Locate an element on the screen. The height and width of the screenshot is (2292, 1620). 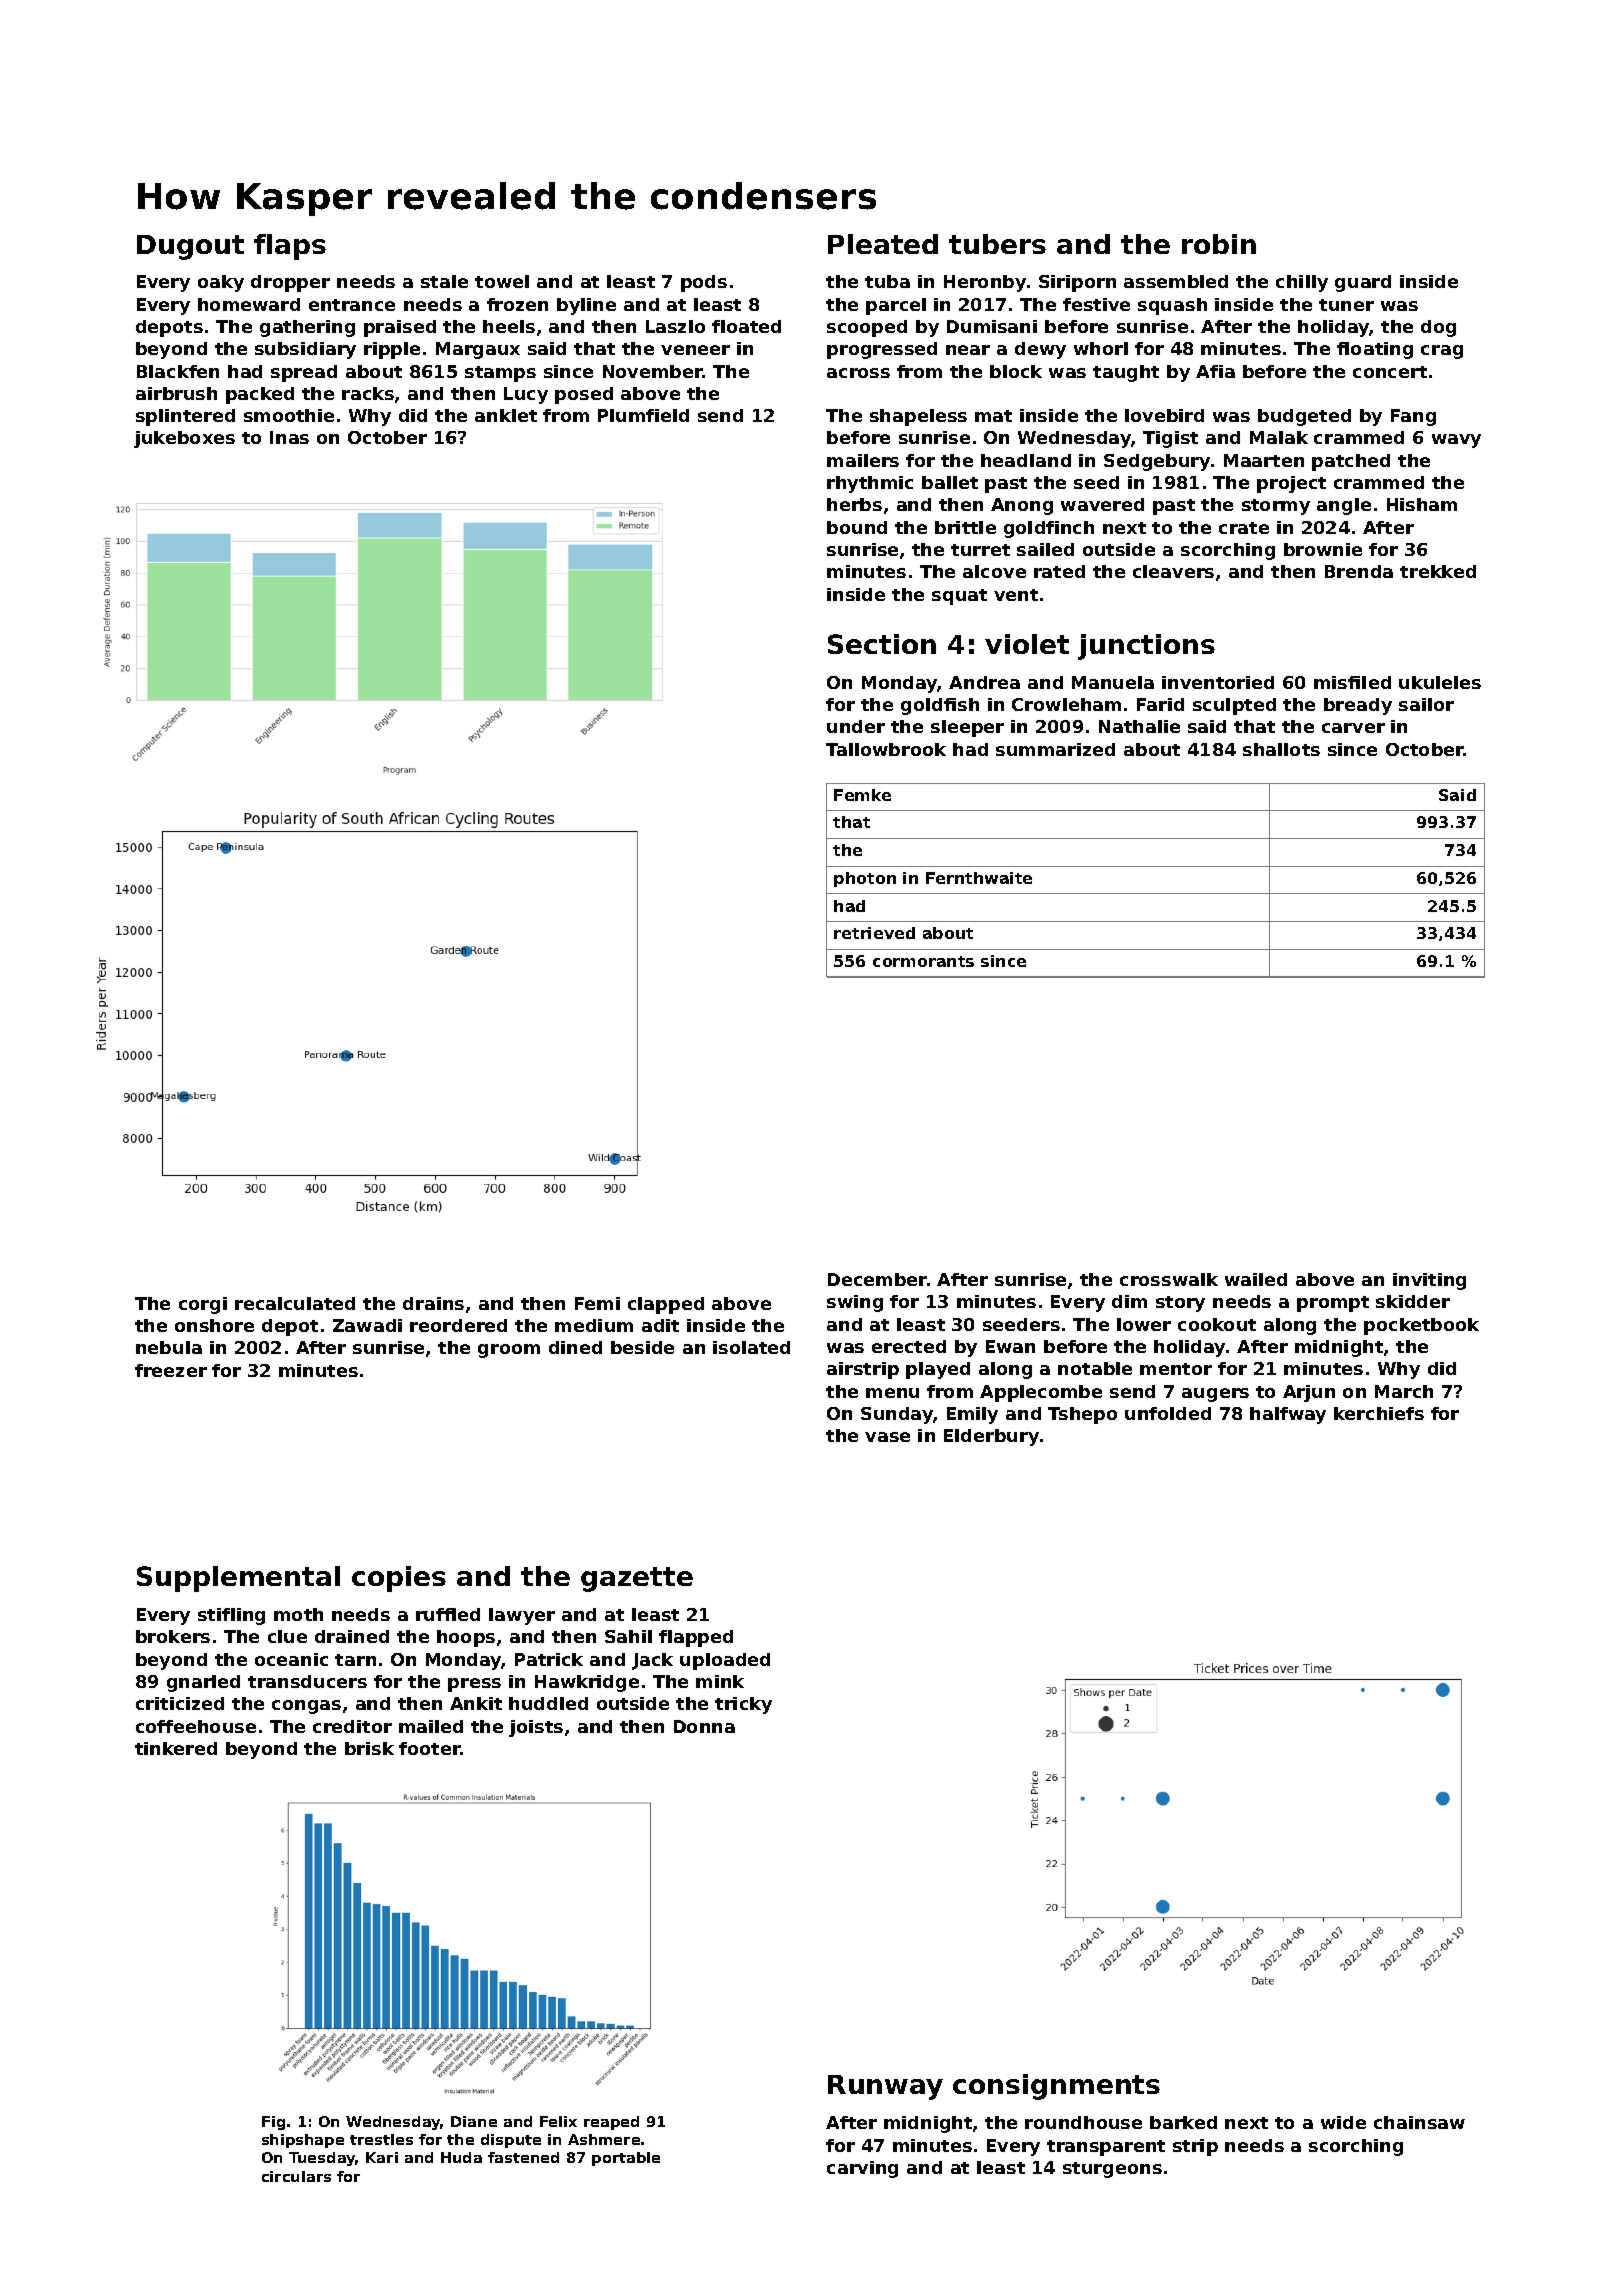
halfway is located at coordinates (1288, 1415).
